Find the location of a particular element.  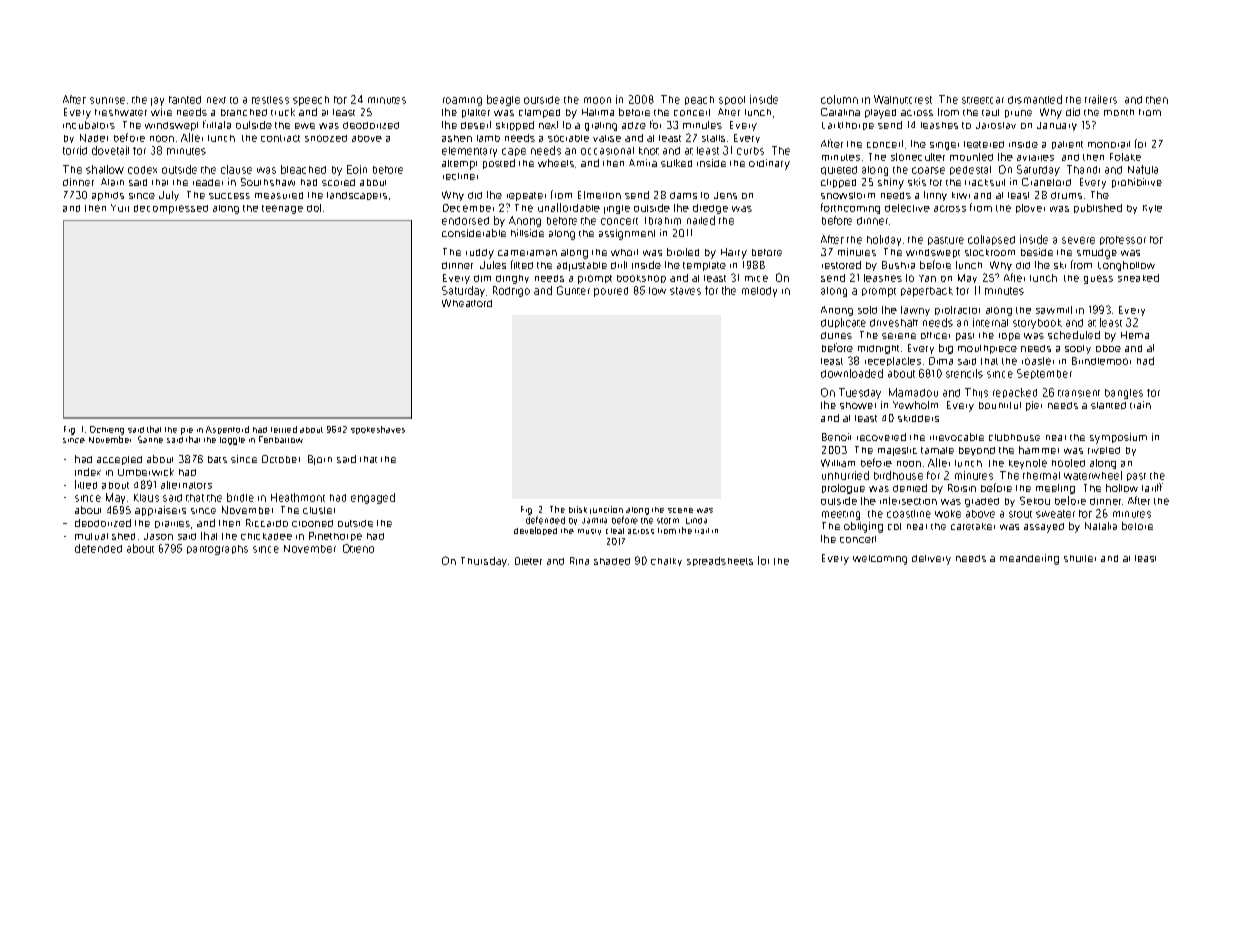

Jaroslav is located at coordinates (996, 125).
